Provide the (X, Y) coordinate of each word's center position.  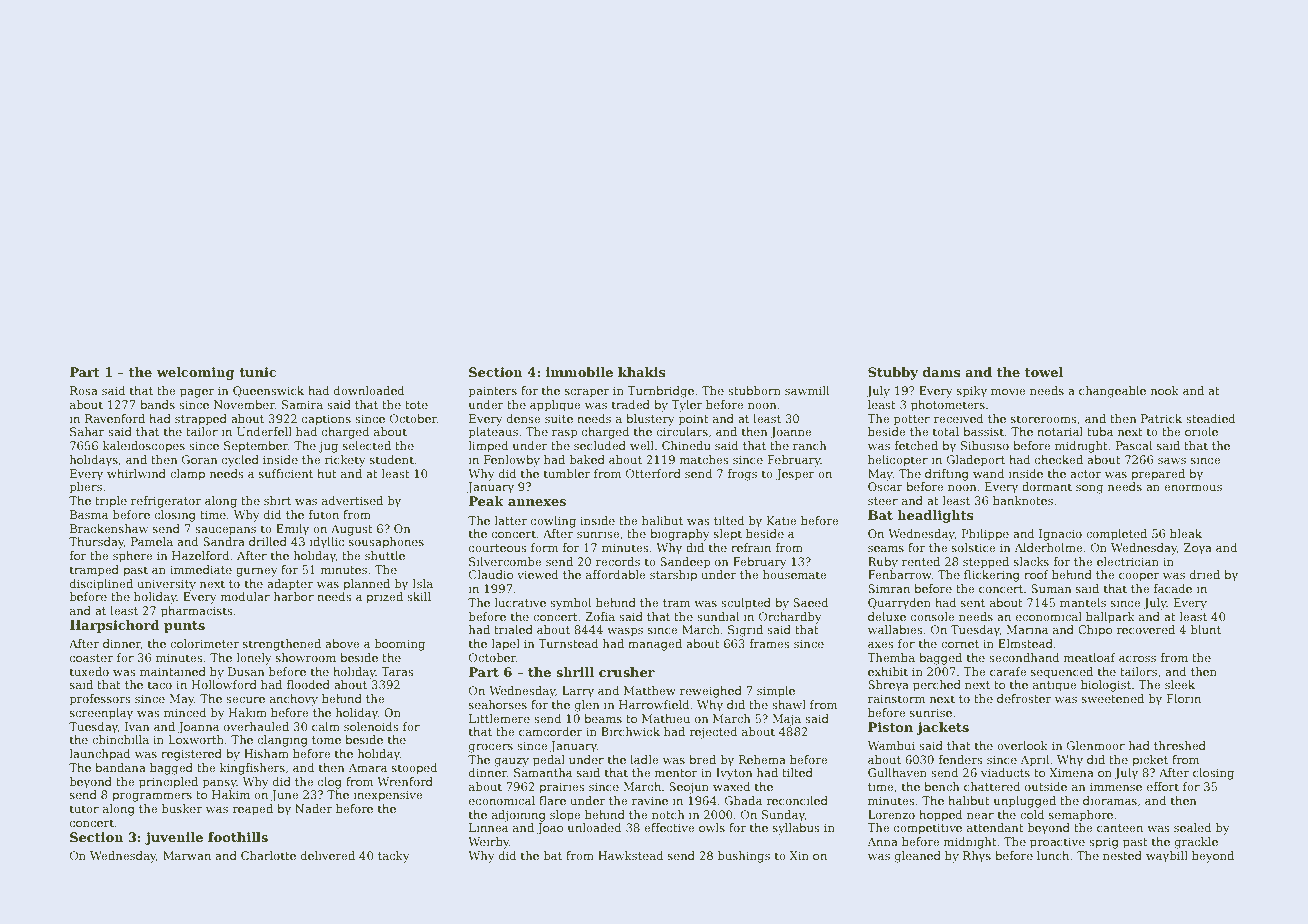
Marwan (187, 855)
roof (1036, 574)
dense (524, 418)
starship (673, 576)
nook (1165, 390)
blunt (1205, 629)
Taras (397, 671)
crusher (627, 672)
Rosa (84, 390)
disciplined (101, 585)
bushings (743, 857)
